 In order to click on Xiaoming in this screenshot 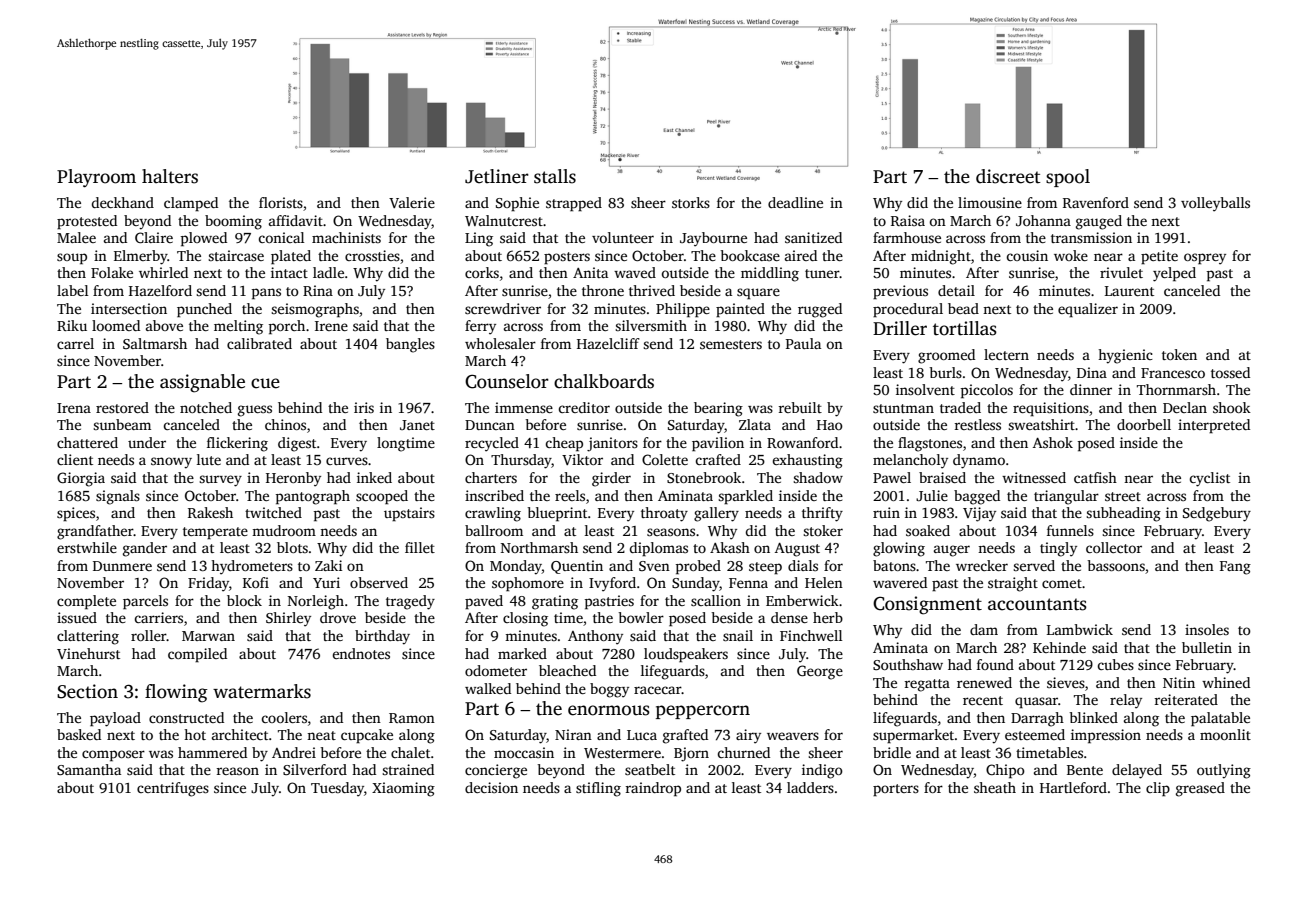, I will do `click(403, 789)`.
